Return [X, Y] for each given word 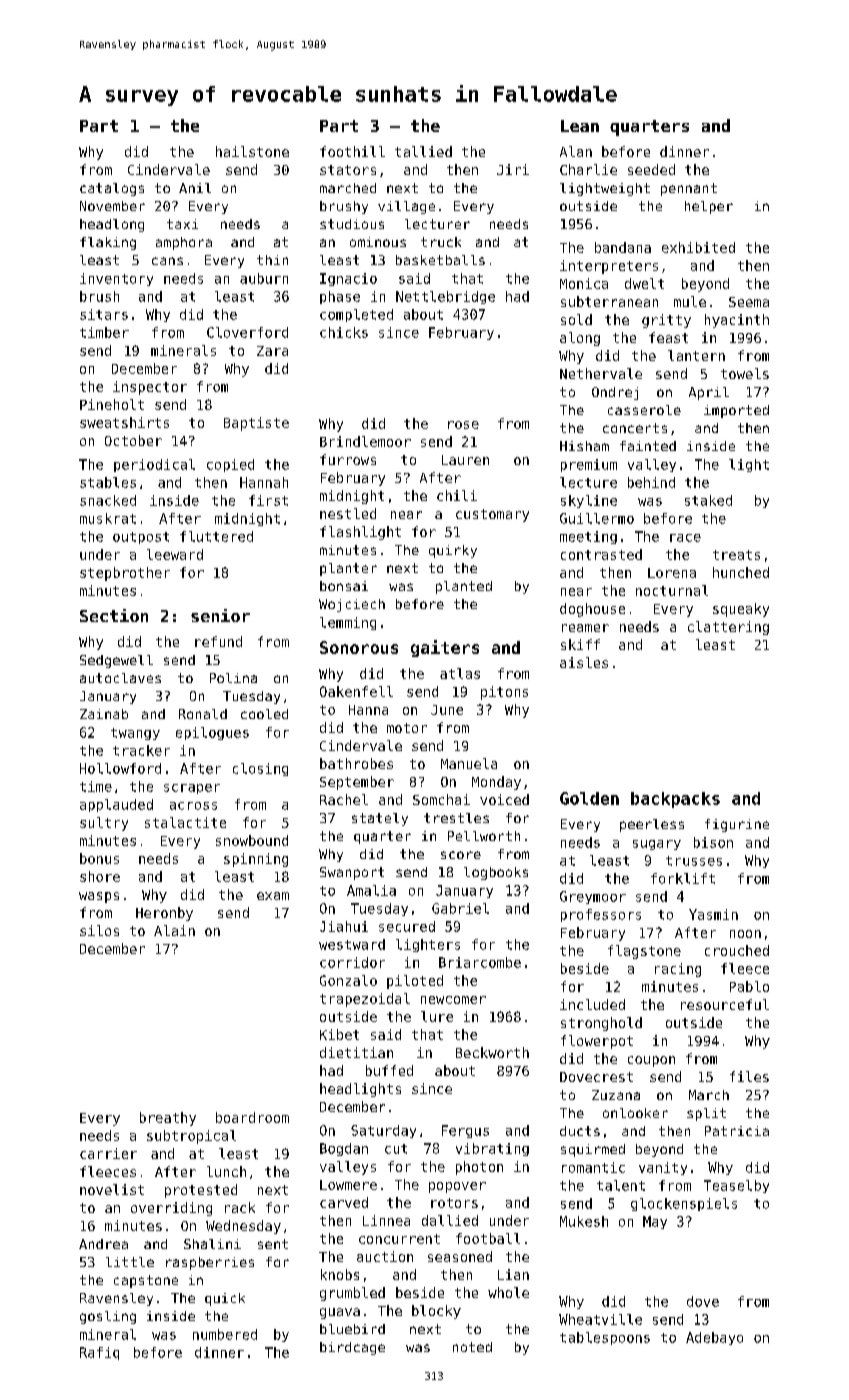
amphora [184, 243]
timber [104, 332]
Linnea [386, 1220]
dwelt [644, 283]
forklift [683, 878]
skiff [580, 644]
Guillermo [597, 518]
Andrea [103, 1244]
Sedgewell [116, 661]
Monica [584, 283]
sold [576, 319]
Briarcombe [480, 962]
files [749, 1076]
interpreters [609, 267]
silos [99, 930]
